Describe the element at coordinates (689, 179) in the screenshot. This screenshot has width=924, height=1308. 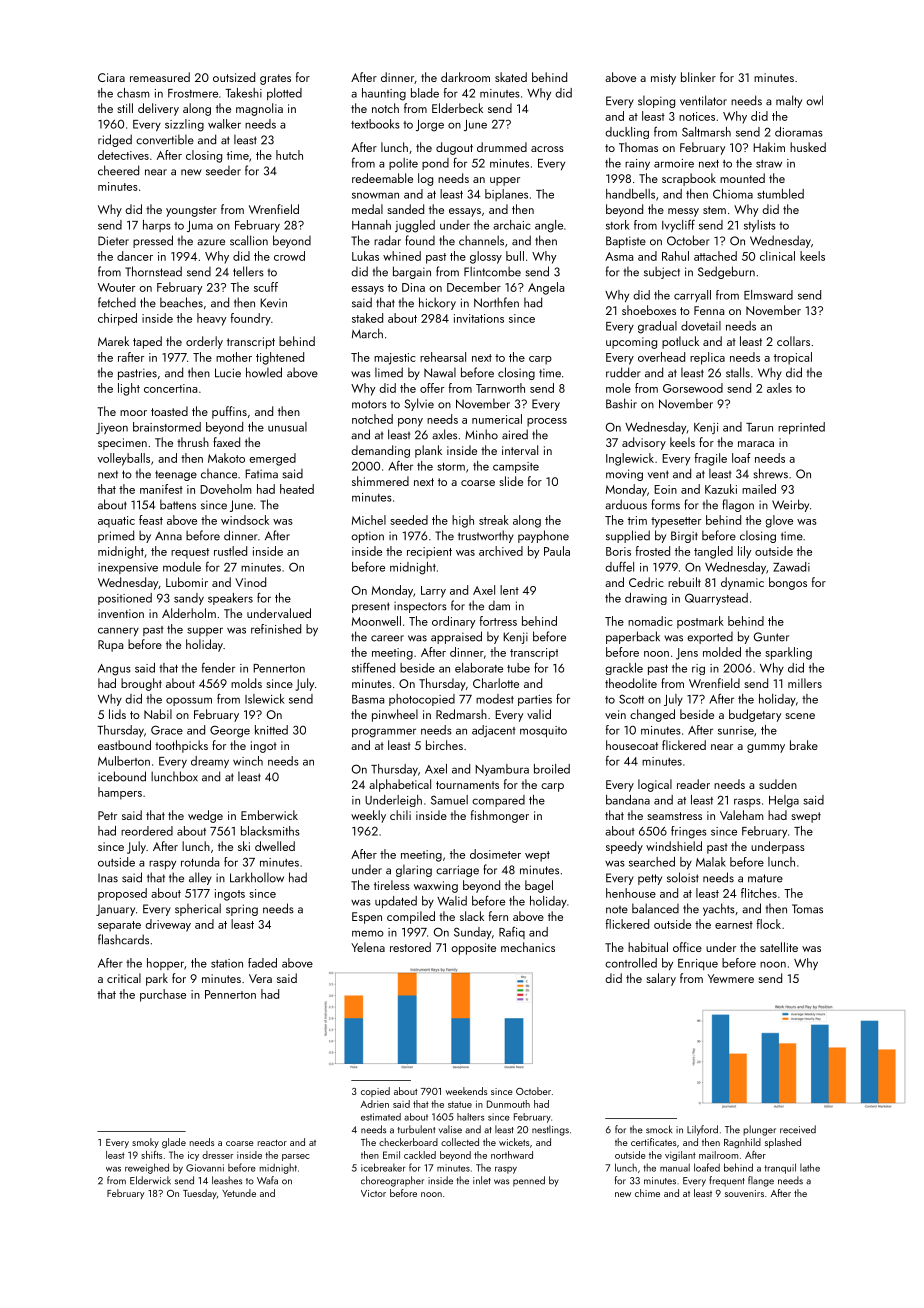
I see `scrapbook` at that location.
